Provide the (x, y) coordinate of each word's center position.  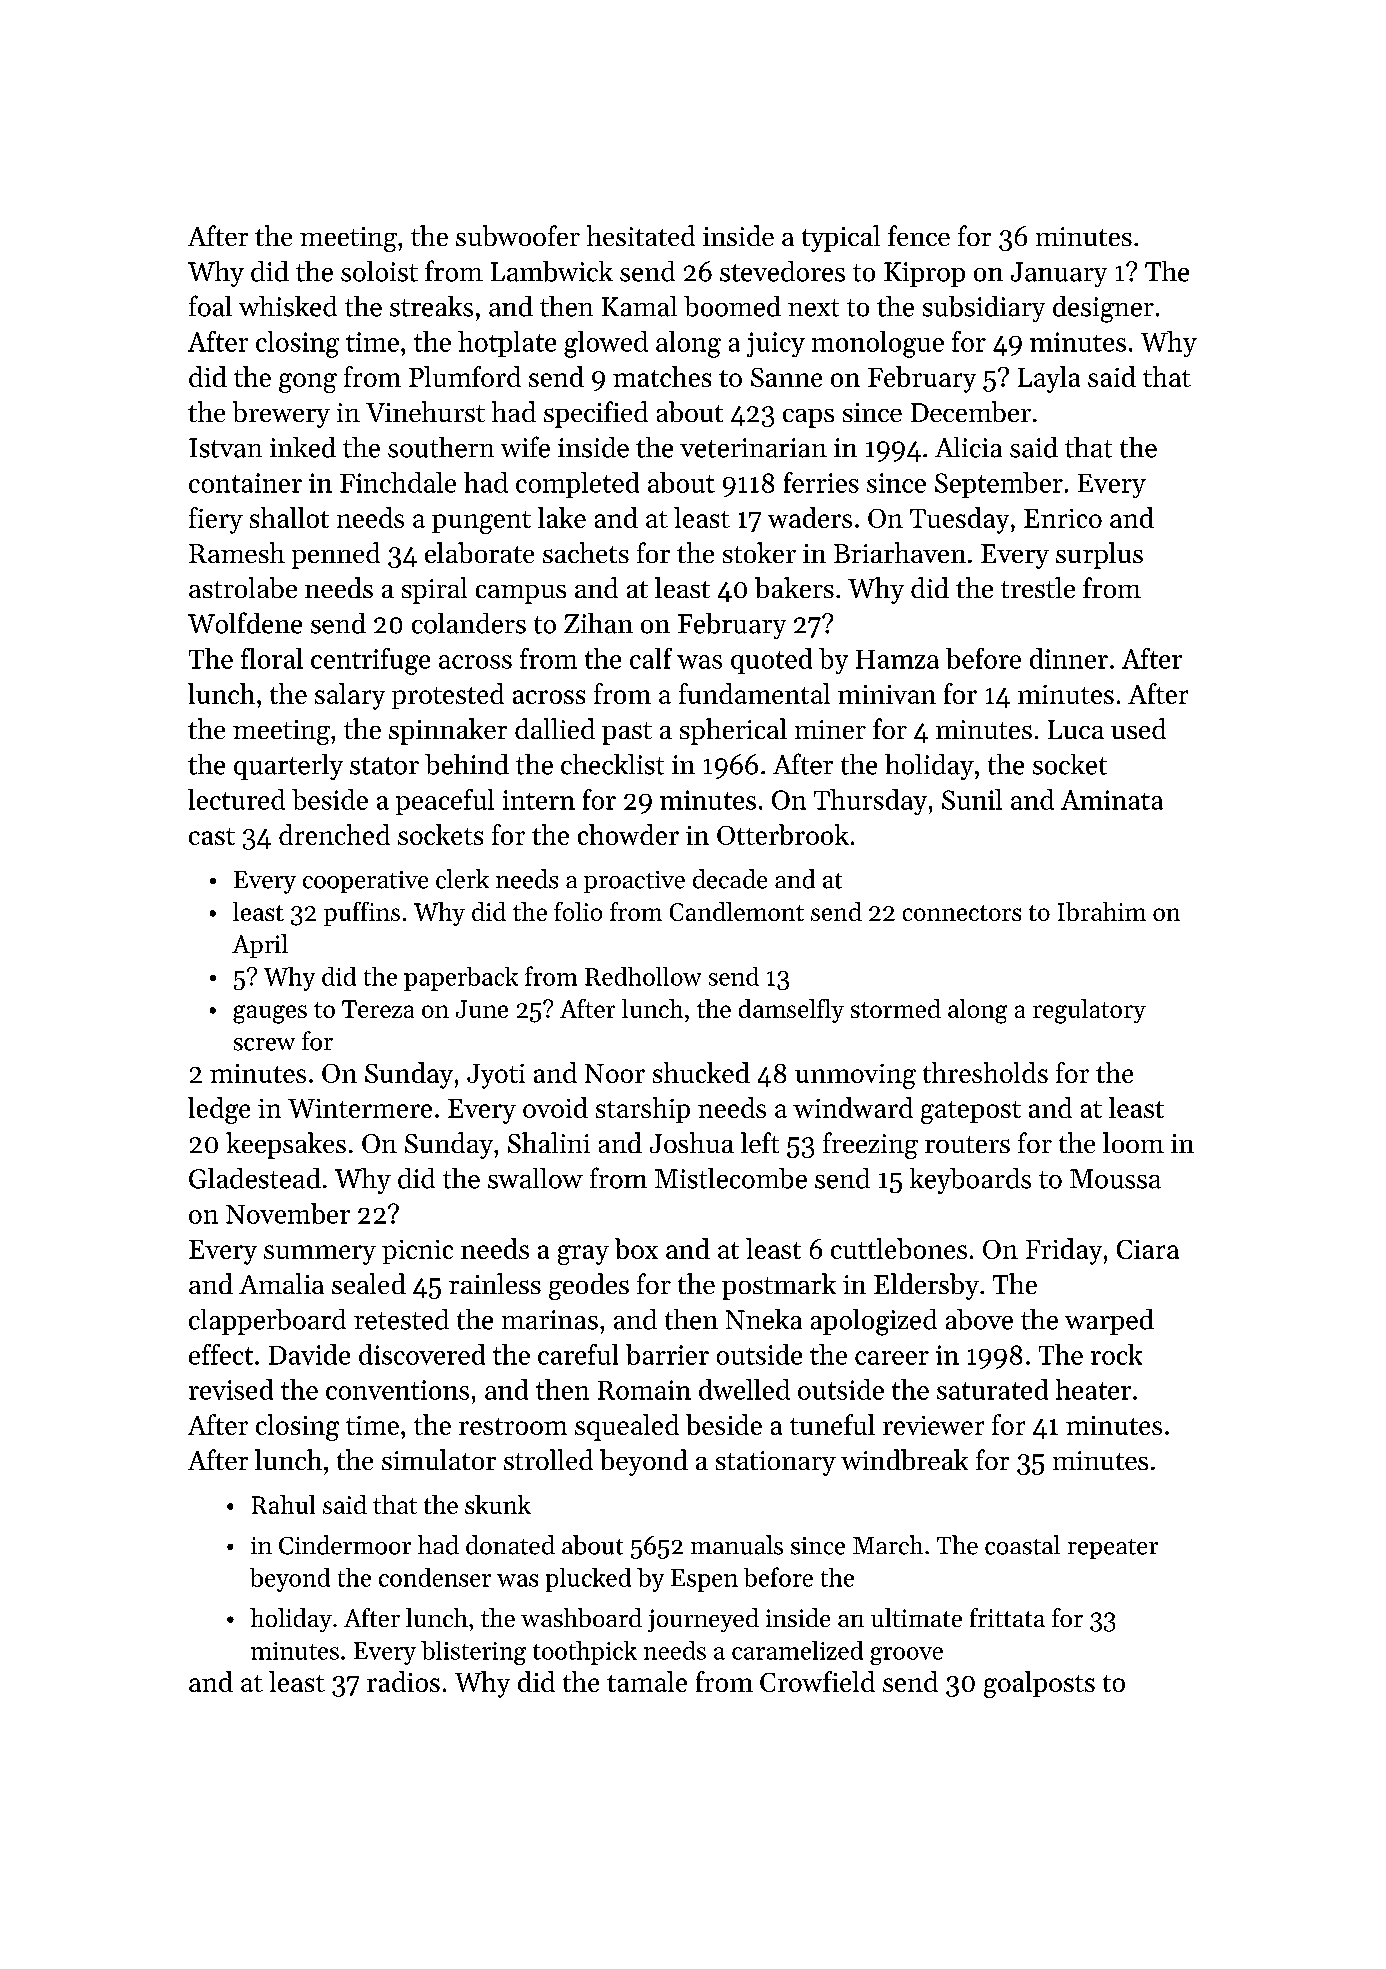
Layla (1049, 379)
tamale (647, 1681)
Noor (615, 1073)
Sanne (786, 377)
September (999, 485)
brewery (281, 414)
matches (662, 376)
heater (1093, 1389)
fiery (216, 520)
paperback (461, 979)
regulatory (1089, 1011)
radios (403, 1681)
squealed (627, 1427)
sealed (369, 1283)
